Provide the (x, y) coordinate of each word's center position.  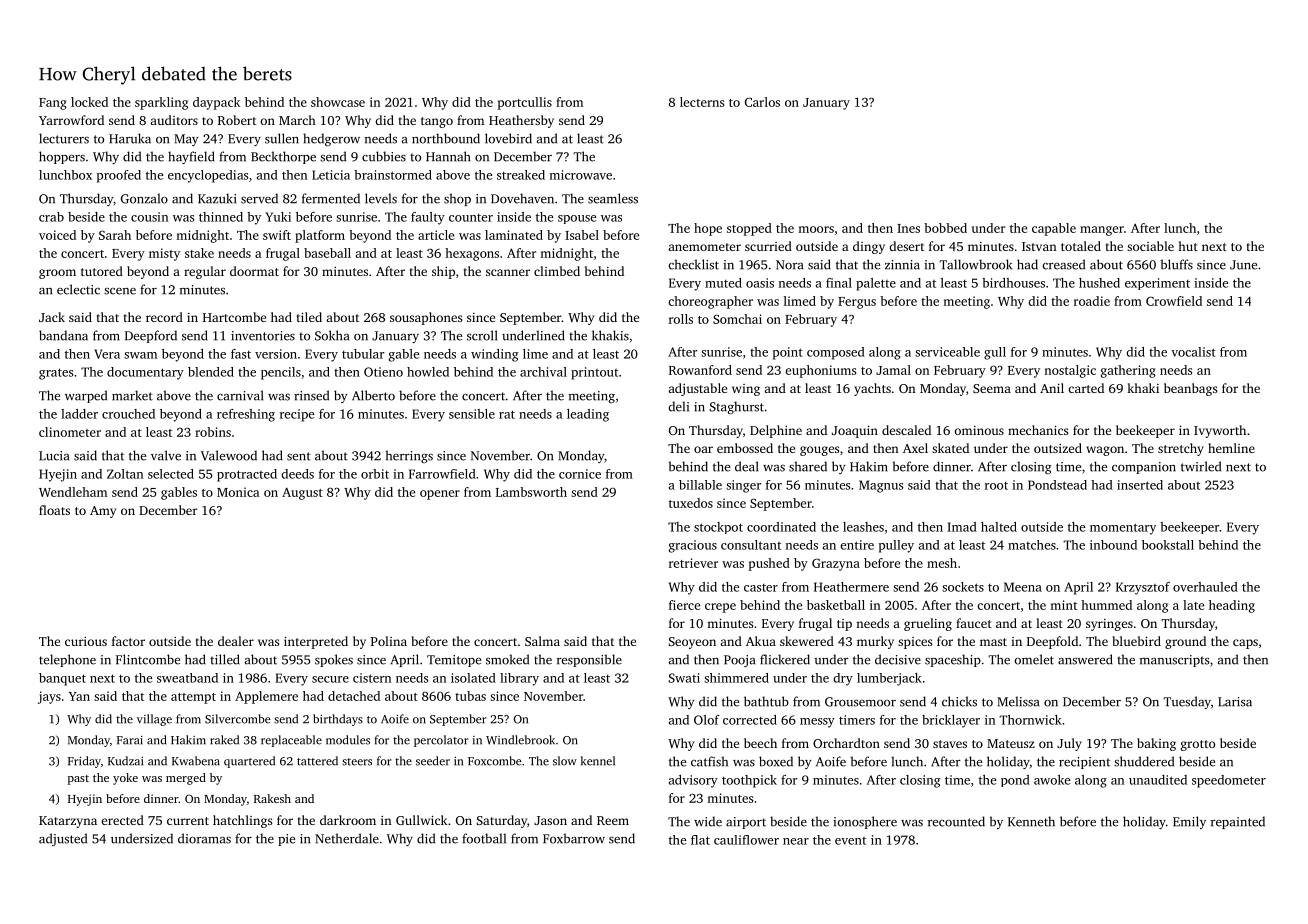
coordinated (781, 527)
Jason (550, 820)
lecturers (64, 138)
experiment (1157, 284)
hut (1188, 246)
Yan (79, 696)
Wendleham (73, 492)
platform (320, 236)
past (78, 780)
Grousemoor (860, 702)
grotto (1198, 745)
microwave (581, 175)
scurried (768, 246)
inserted (1140, 485)
